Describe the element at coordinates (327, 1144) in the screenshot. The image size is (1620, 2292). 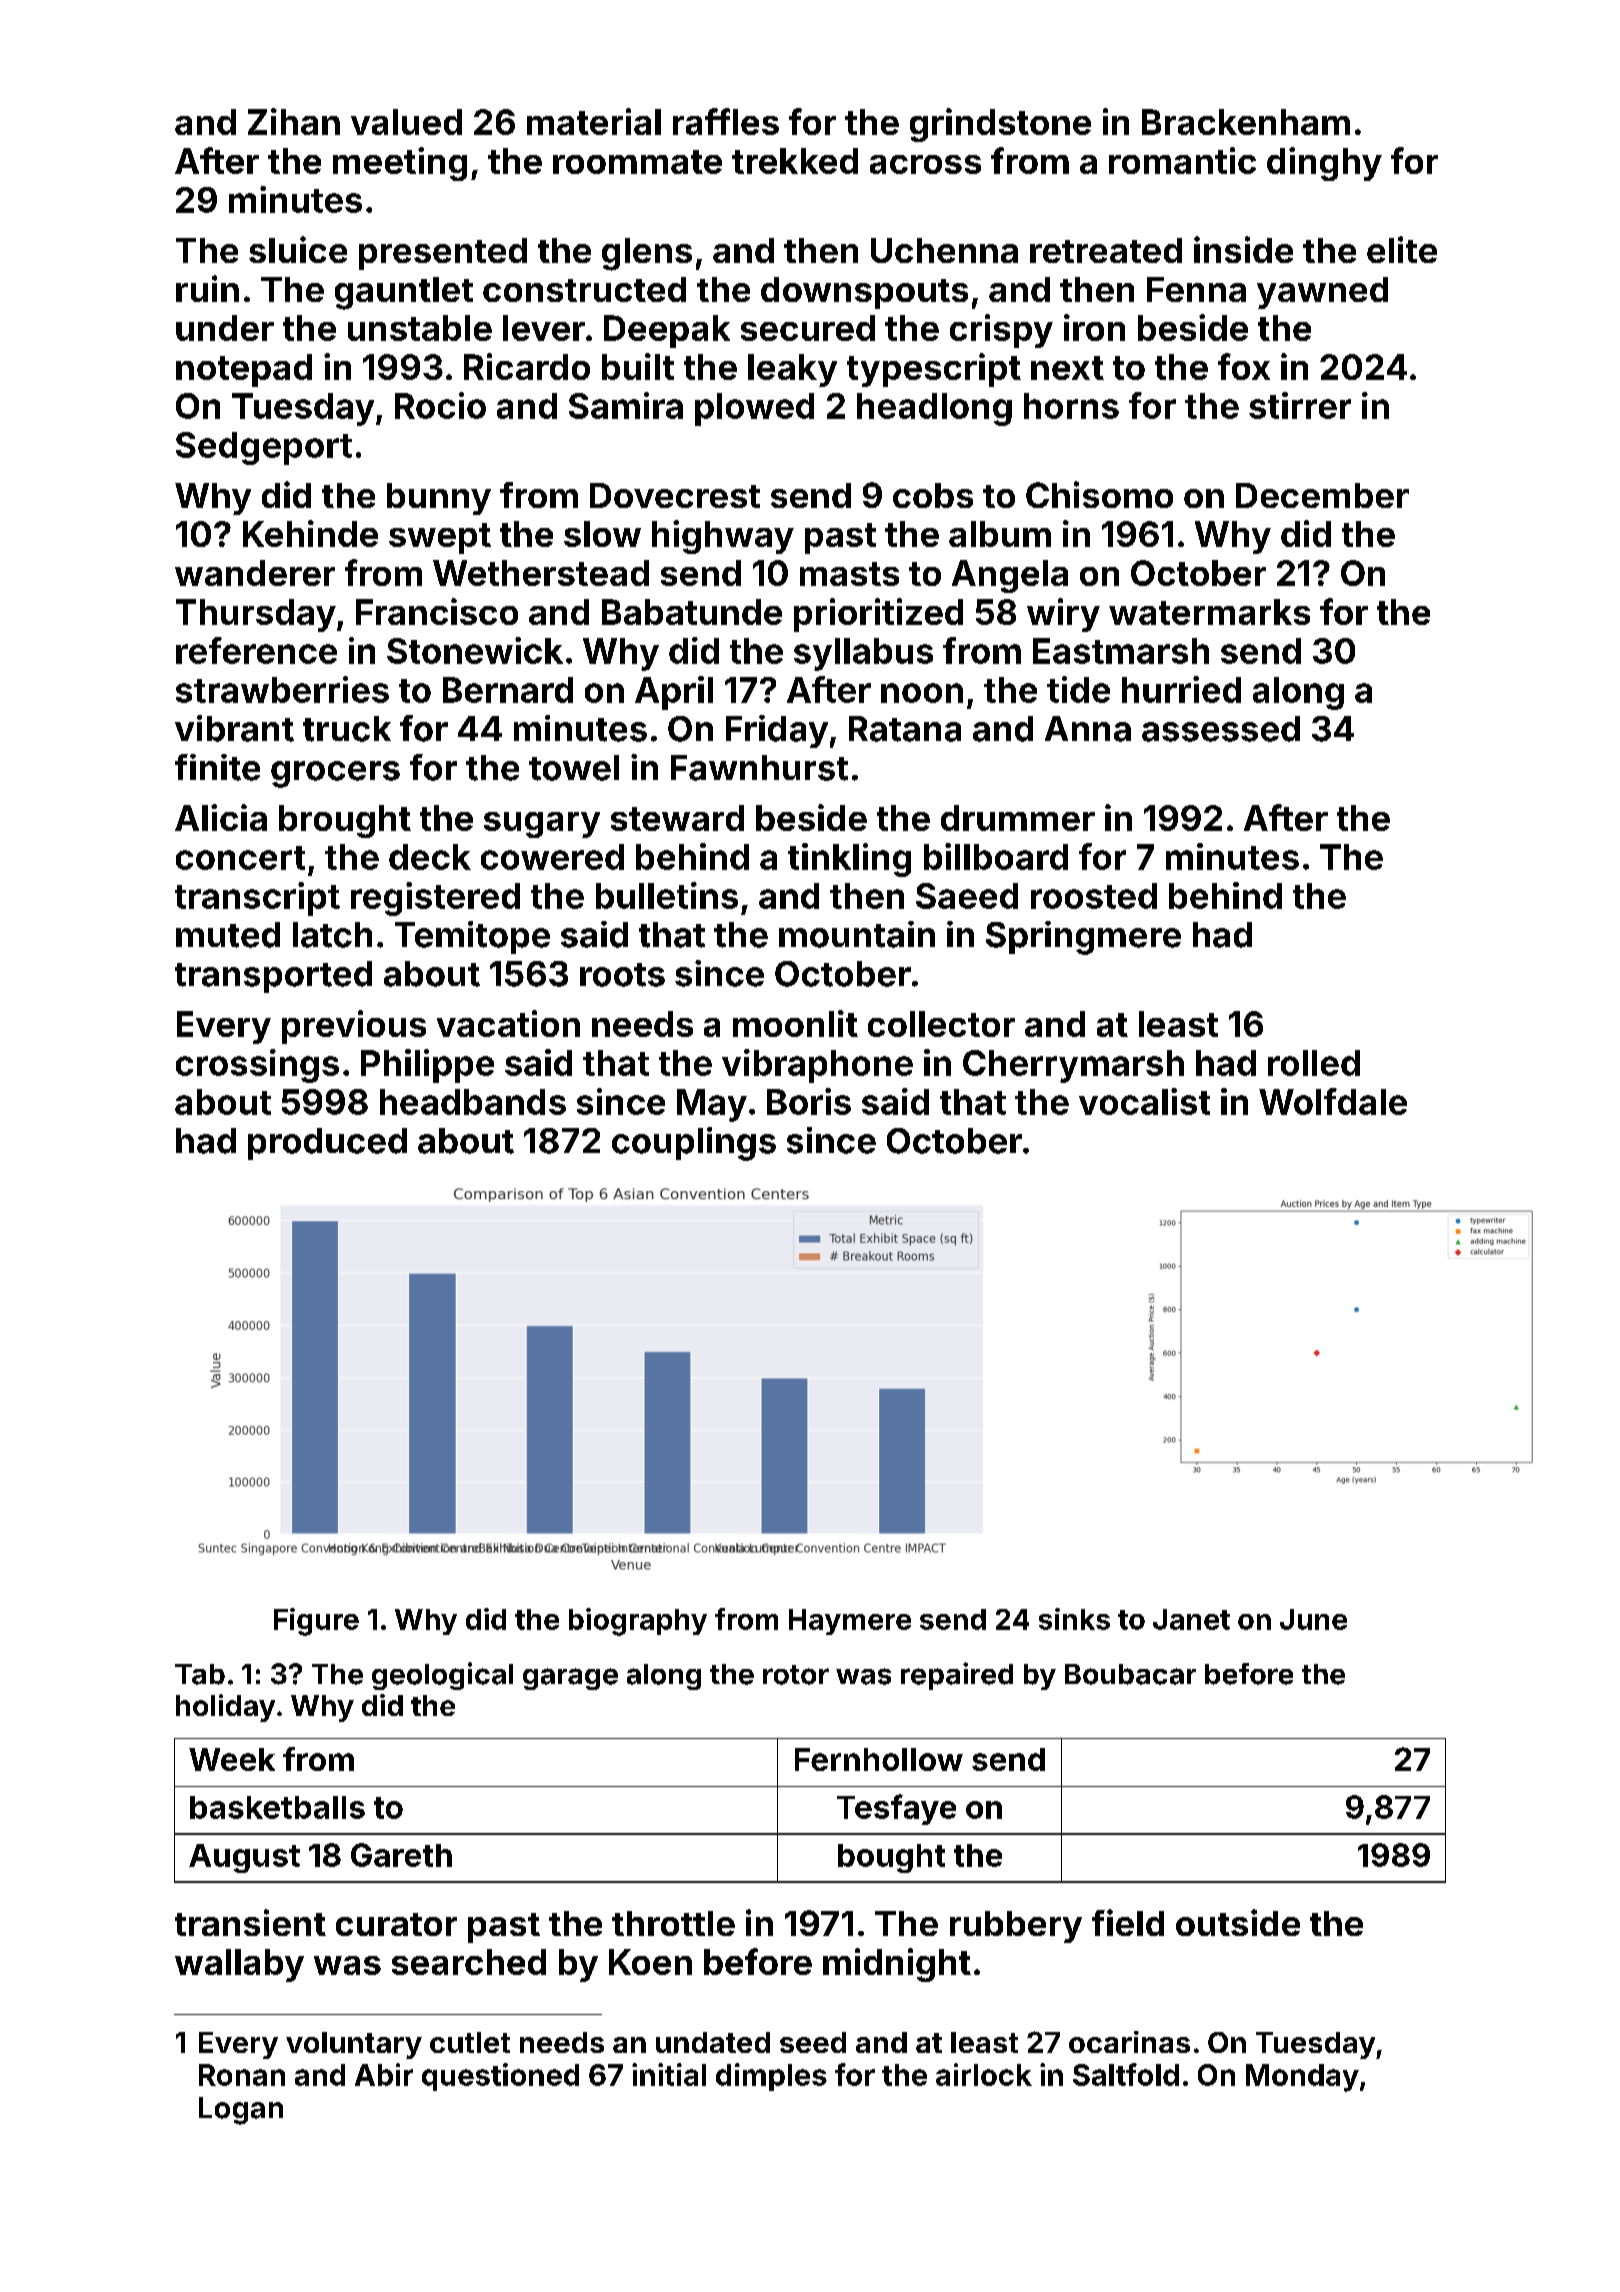
I see `produced` at that location.
